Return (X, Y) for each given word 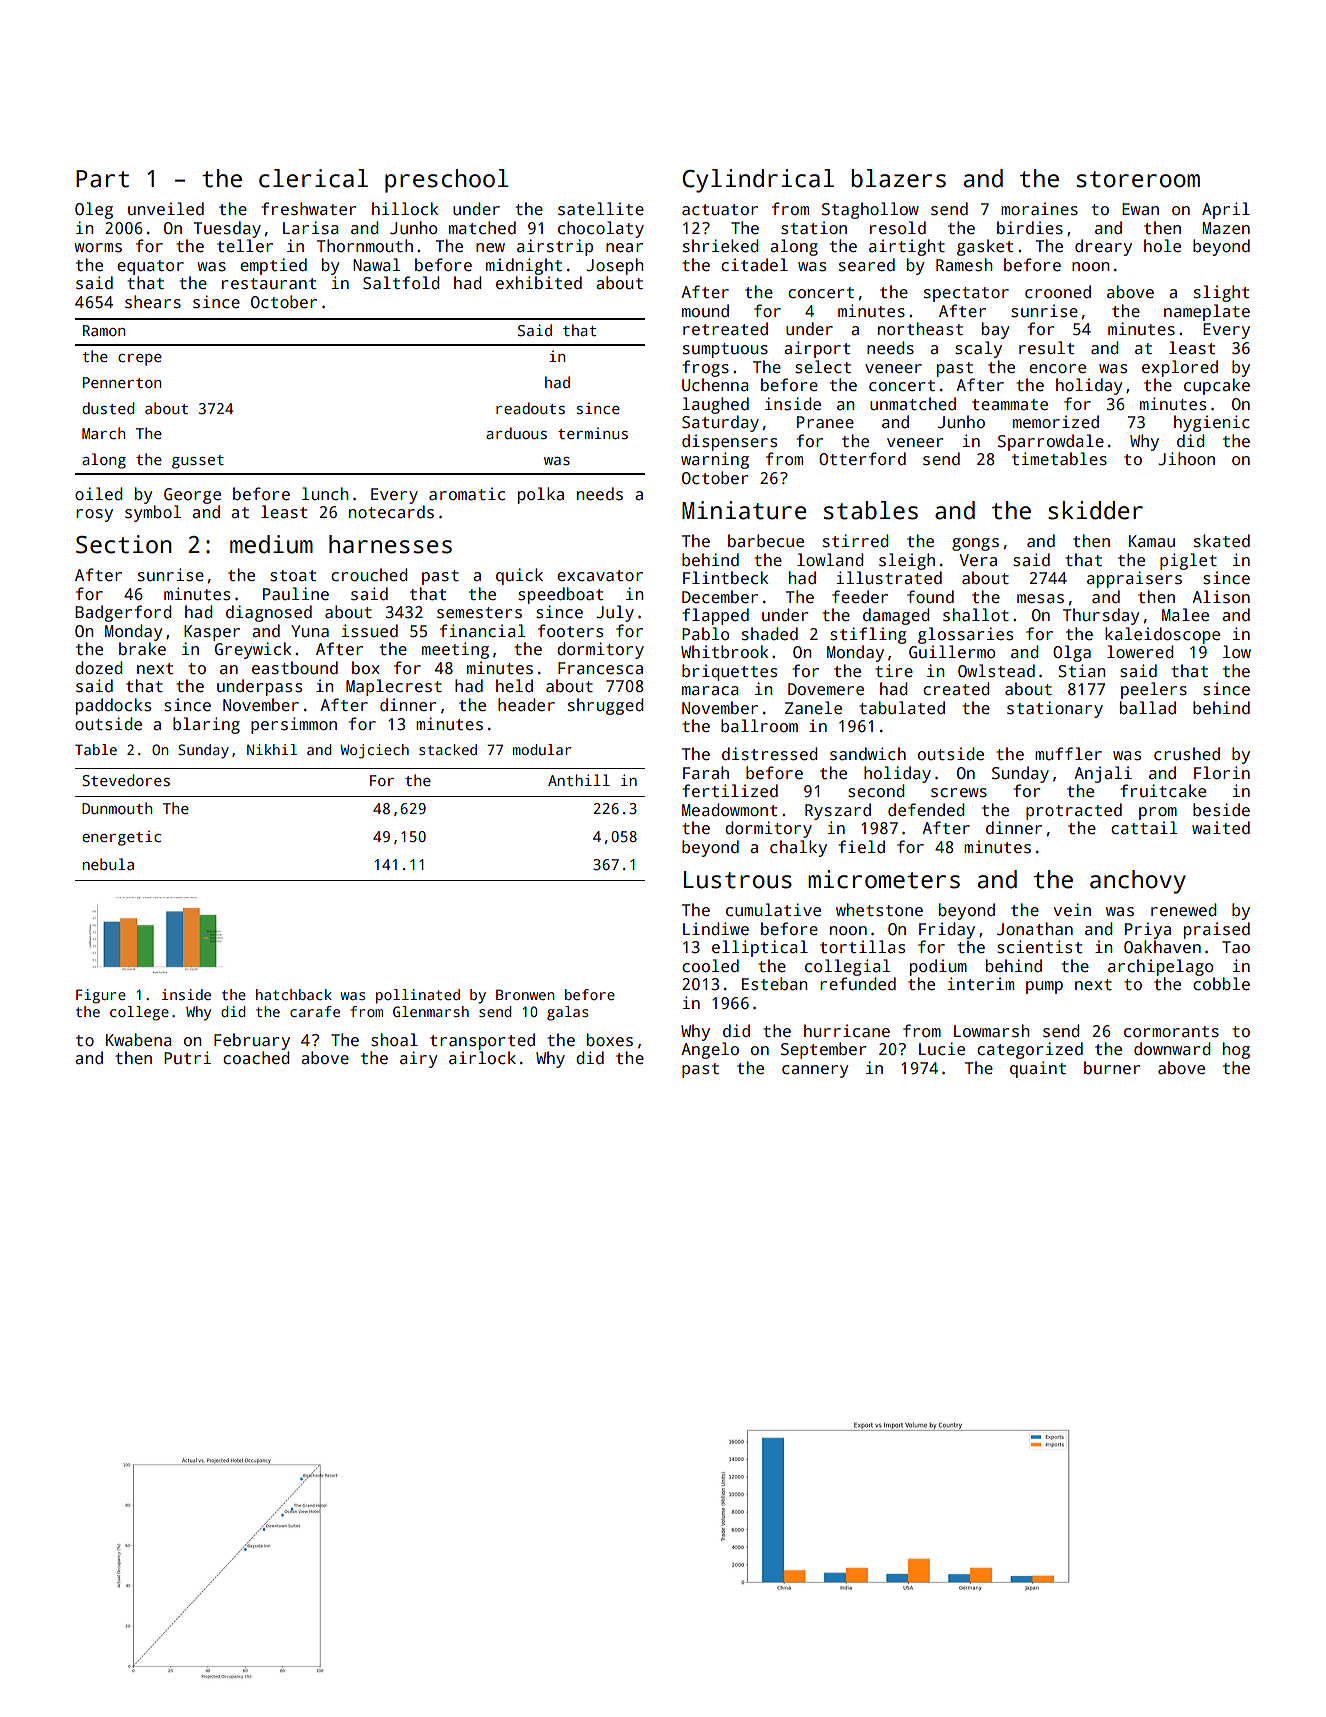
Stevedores (126, 780)
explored (1180, 368)
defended (926, 810)
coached (256, 1058)
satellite (601, 209)
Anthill (579, 780)
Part (102, 179)
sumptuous (725, 350)
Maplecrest (394, 687)
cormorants (1171, 1032)
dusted (108, 408)
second (876, 791)
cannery (815, 1071)
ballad (1148, 708)
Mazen (1226, 228)
